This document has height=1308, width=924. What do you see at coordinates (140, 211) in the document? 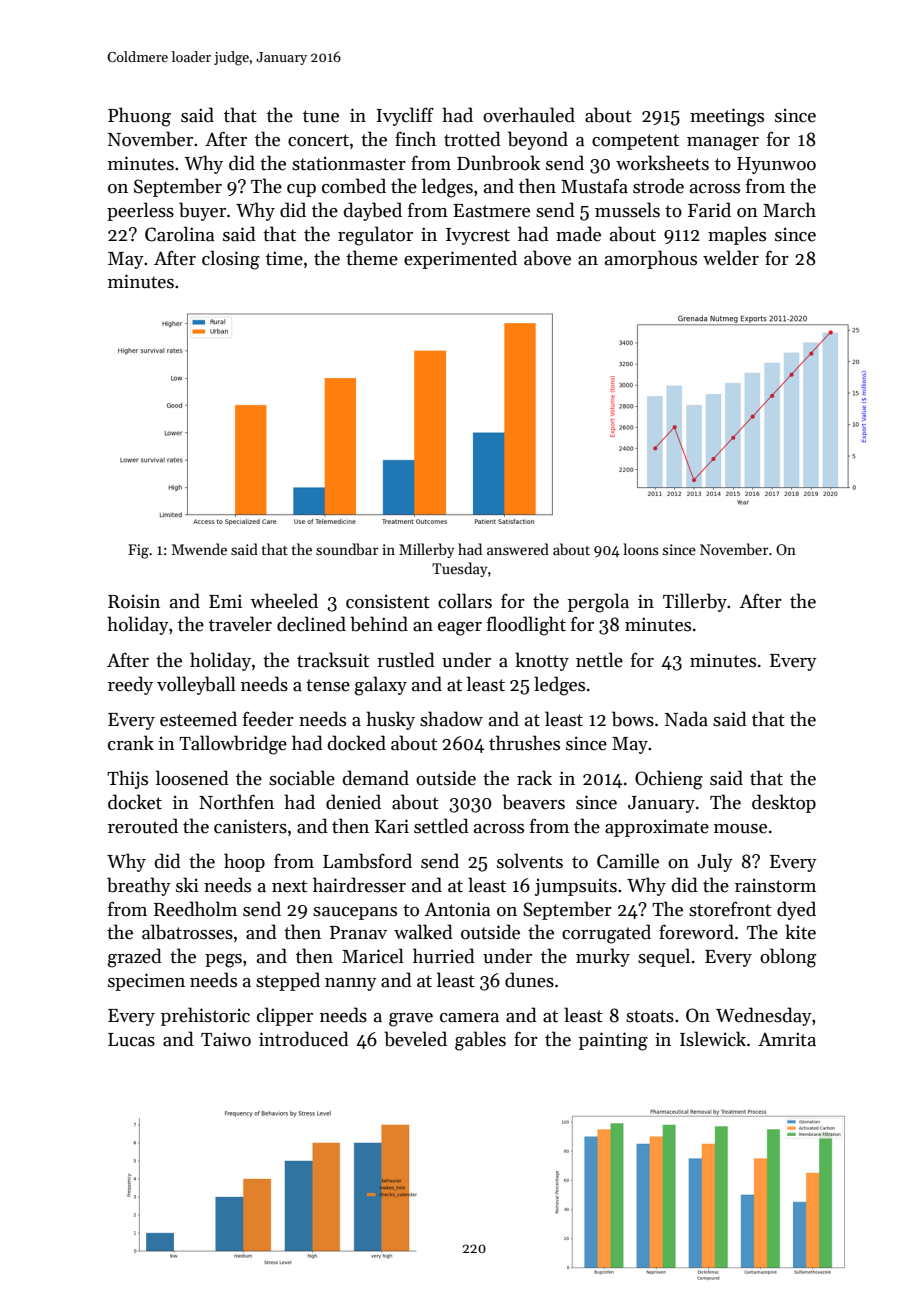
I see `peerless` at bounding box center [140, 211].
